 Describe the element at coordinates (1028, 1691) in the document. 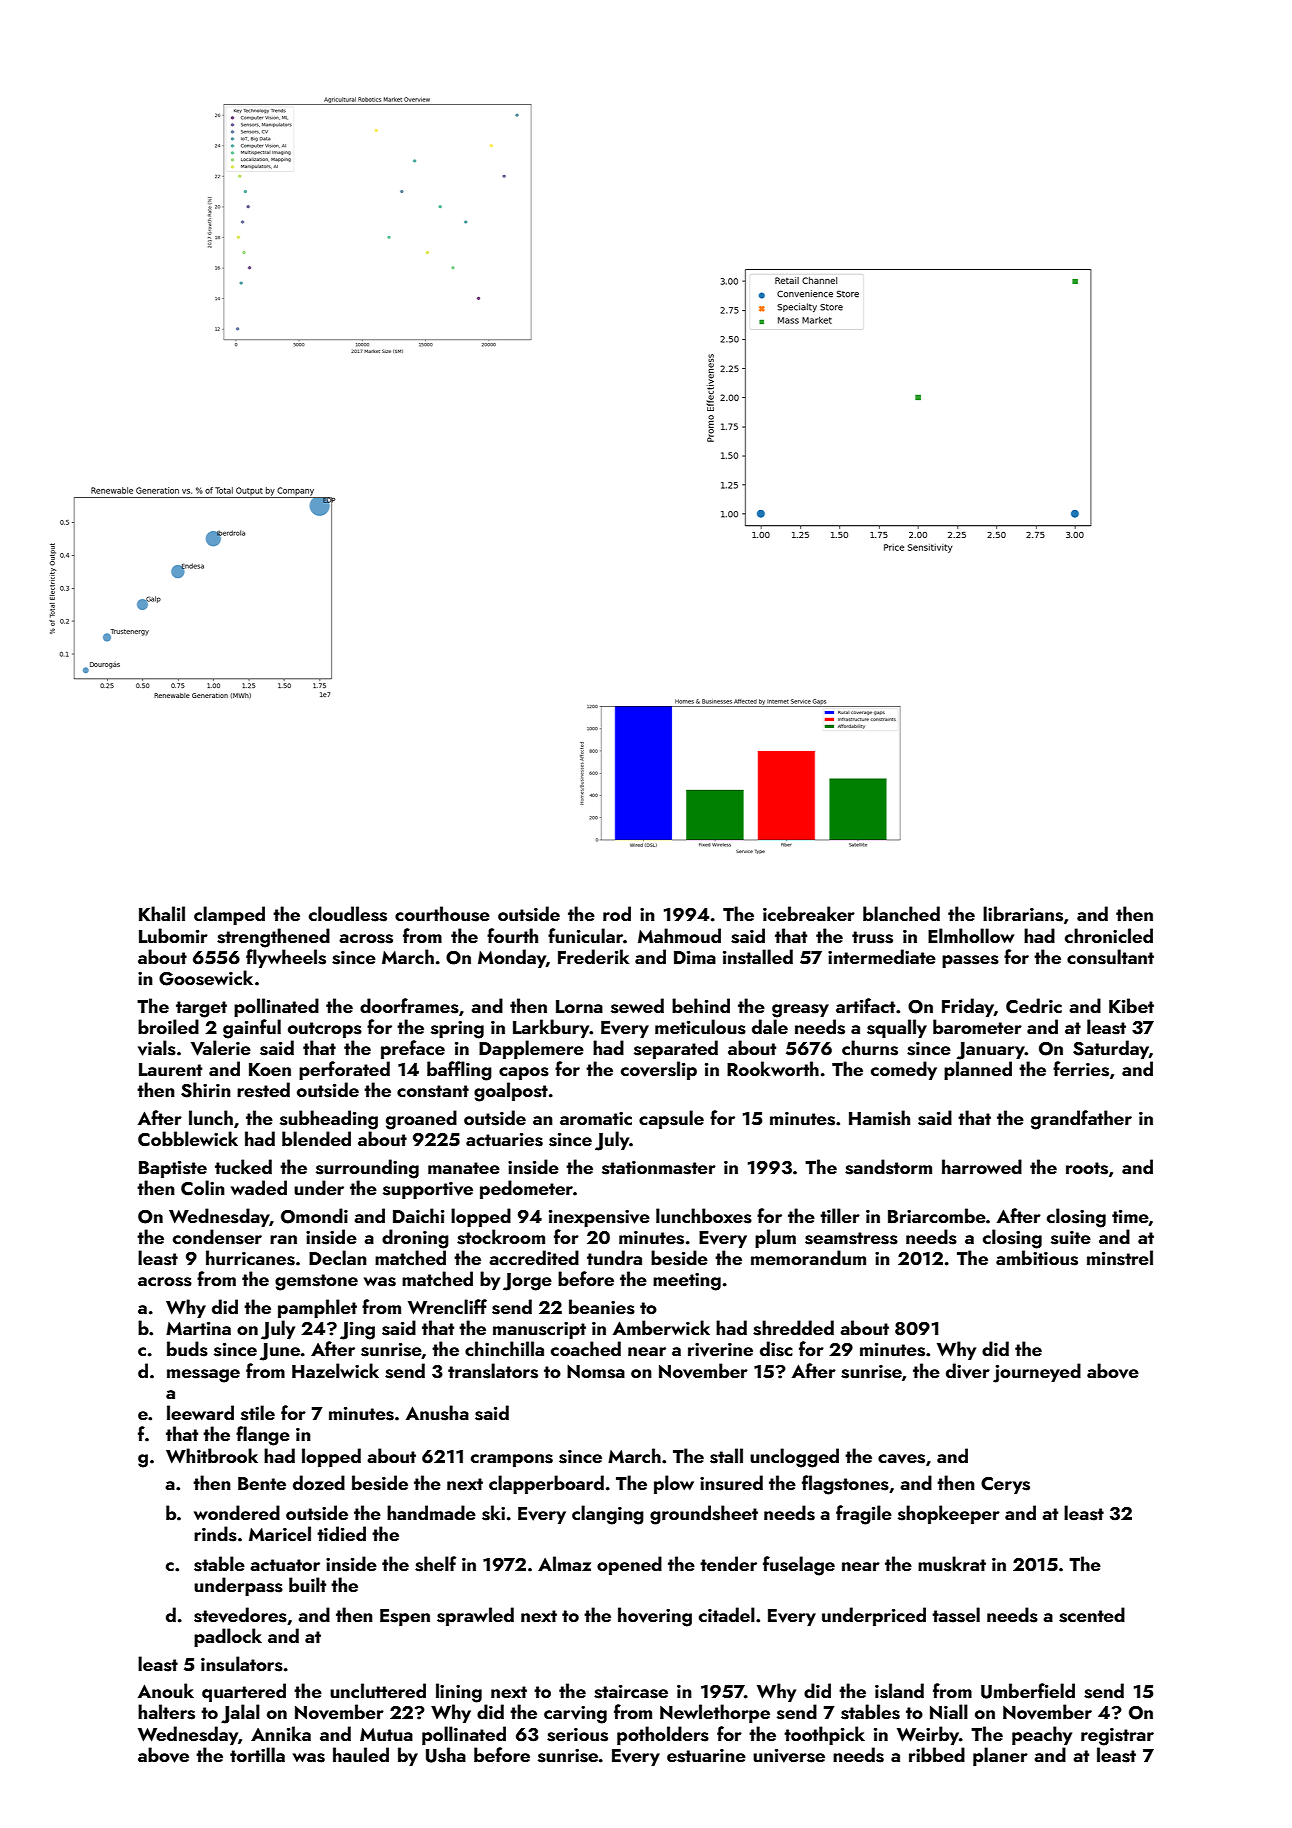

I see `Umberfield` at that location.
